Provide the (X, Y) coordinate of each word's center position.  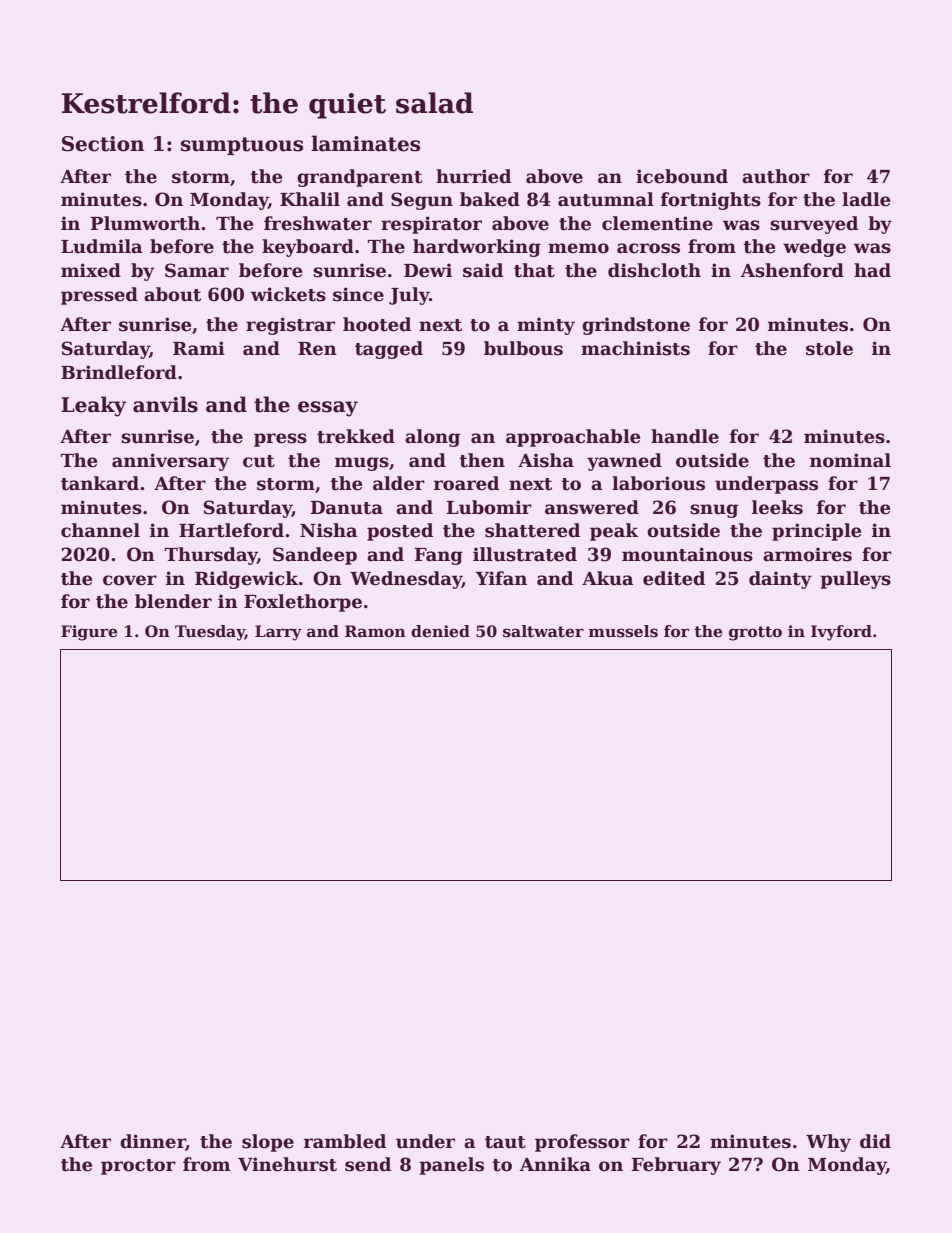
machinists (635, 348)
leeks (777, 507)
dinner (153, 1142)
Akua (608, 578)
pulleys (855, 580)
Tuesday (210, 633)
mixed (91, 270)
